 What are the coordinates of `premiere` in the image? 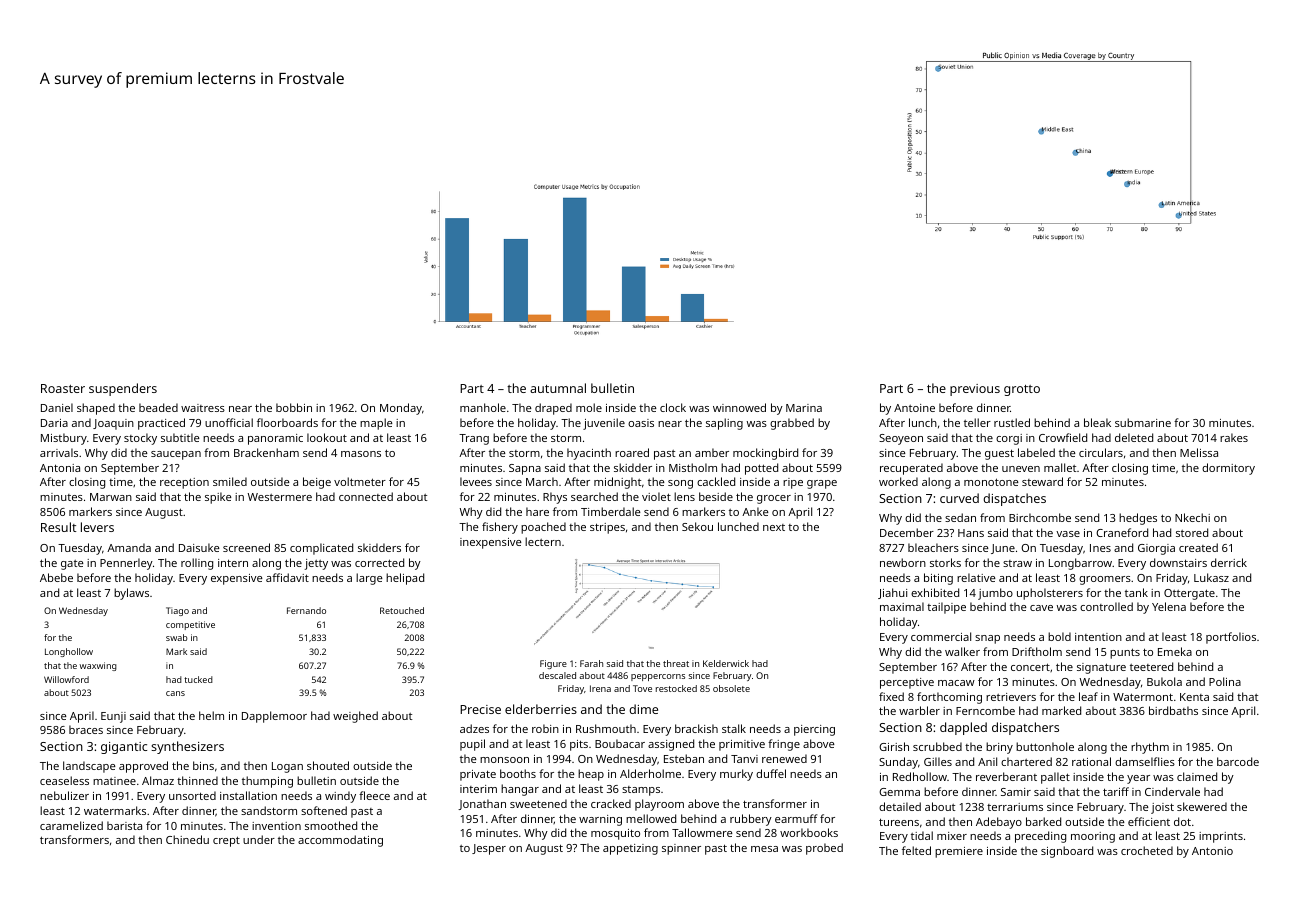 It's located at (959, 852).
